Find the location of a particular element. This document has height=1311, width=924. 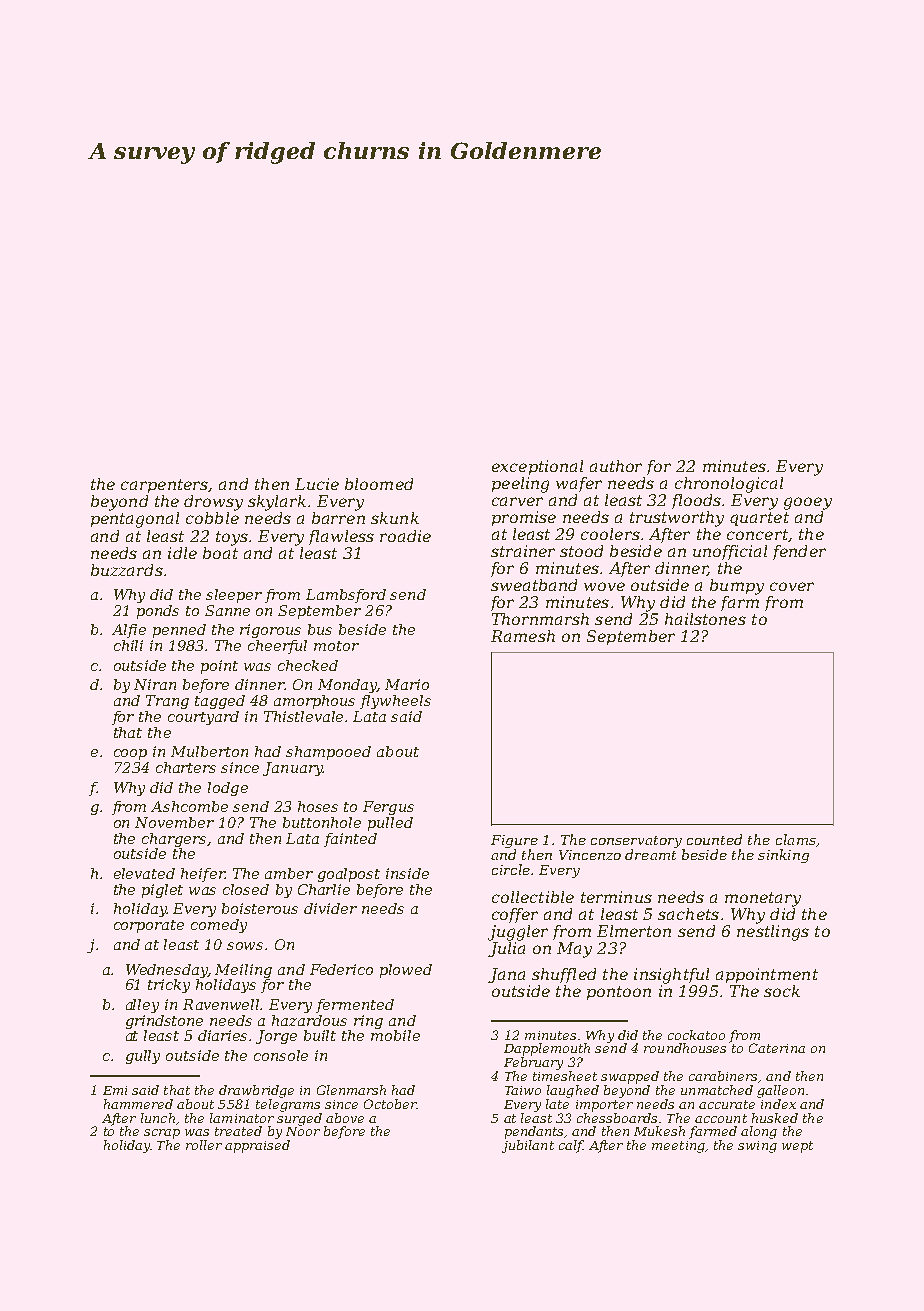

swapped is located at coordinates (630, 1077).
